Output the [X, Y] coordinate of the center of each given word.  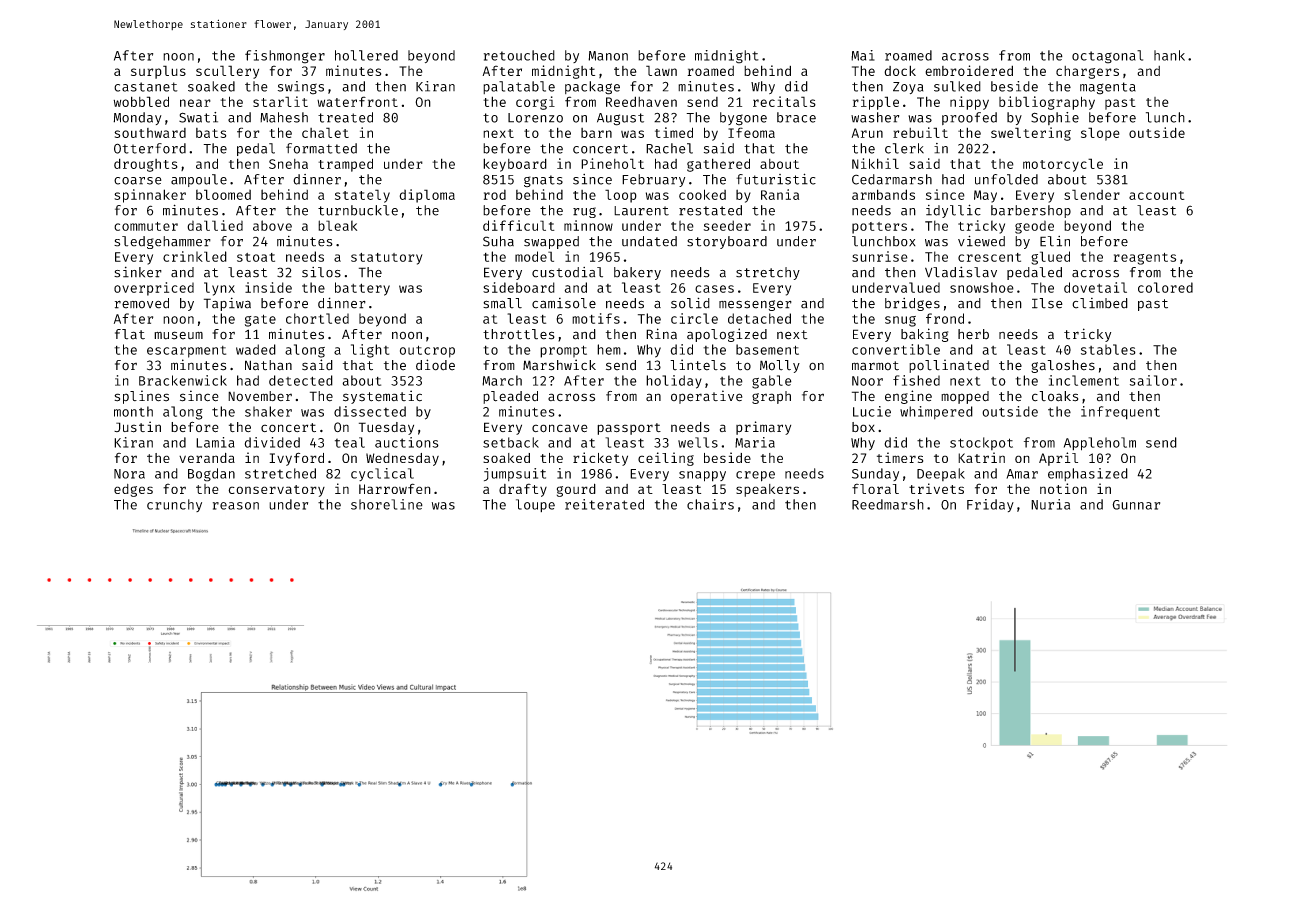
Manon [608, 56]
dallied [215, 225]
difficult [519, 225]
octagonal [1107, 57]
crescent [989, 257]
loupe [535, 505]
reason [236, 506]
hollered [366, 55]
